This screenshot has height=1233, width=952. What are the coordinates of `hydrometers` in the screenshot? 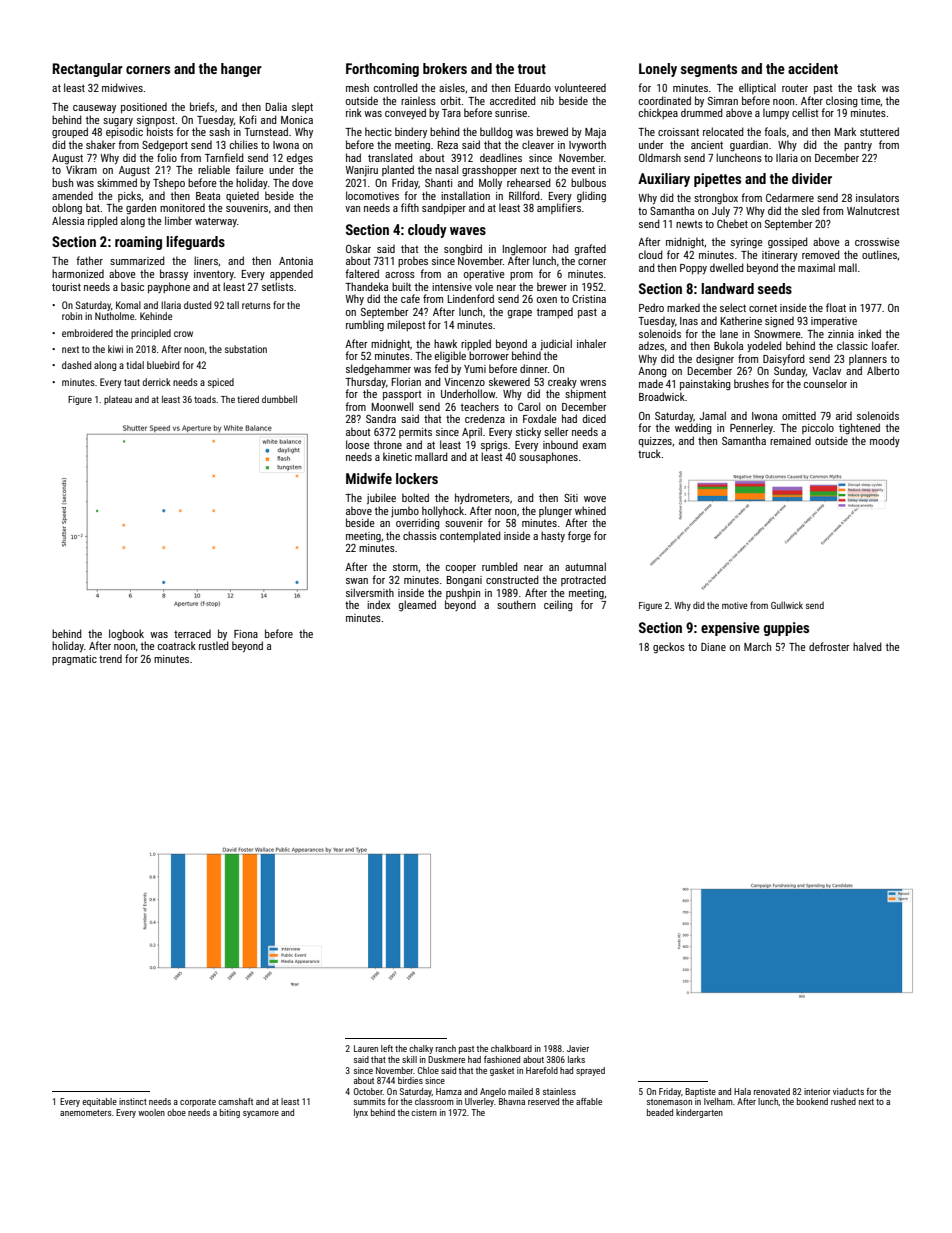 It's located at (482, 498).
